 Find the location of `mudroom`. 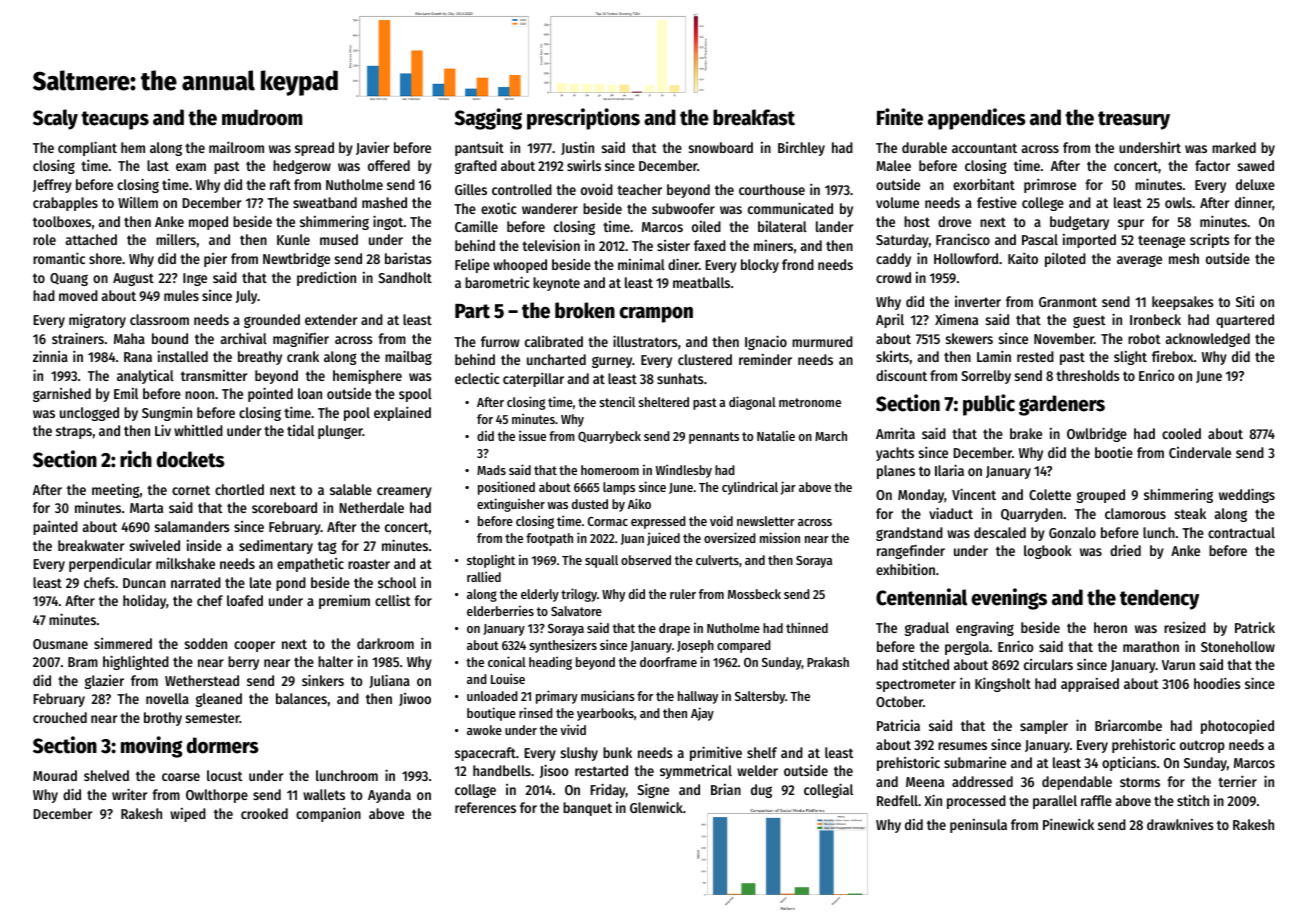

mudroom is located at coordinates (262, 117).
